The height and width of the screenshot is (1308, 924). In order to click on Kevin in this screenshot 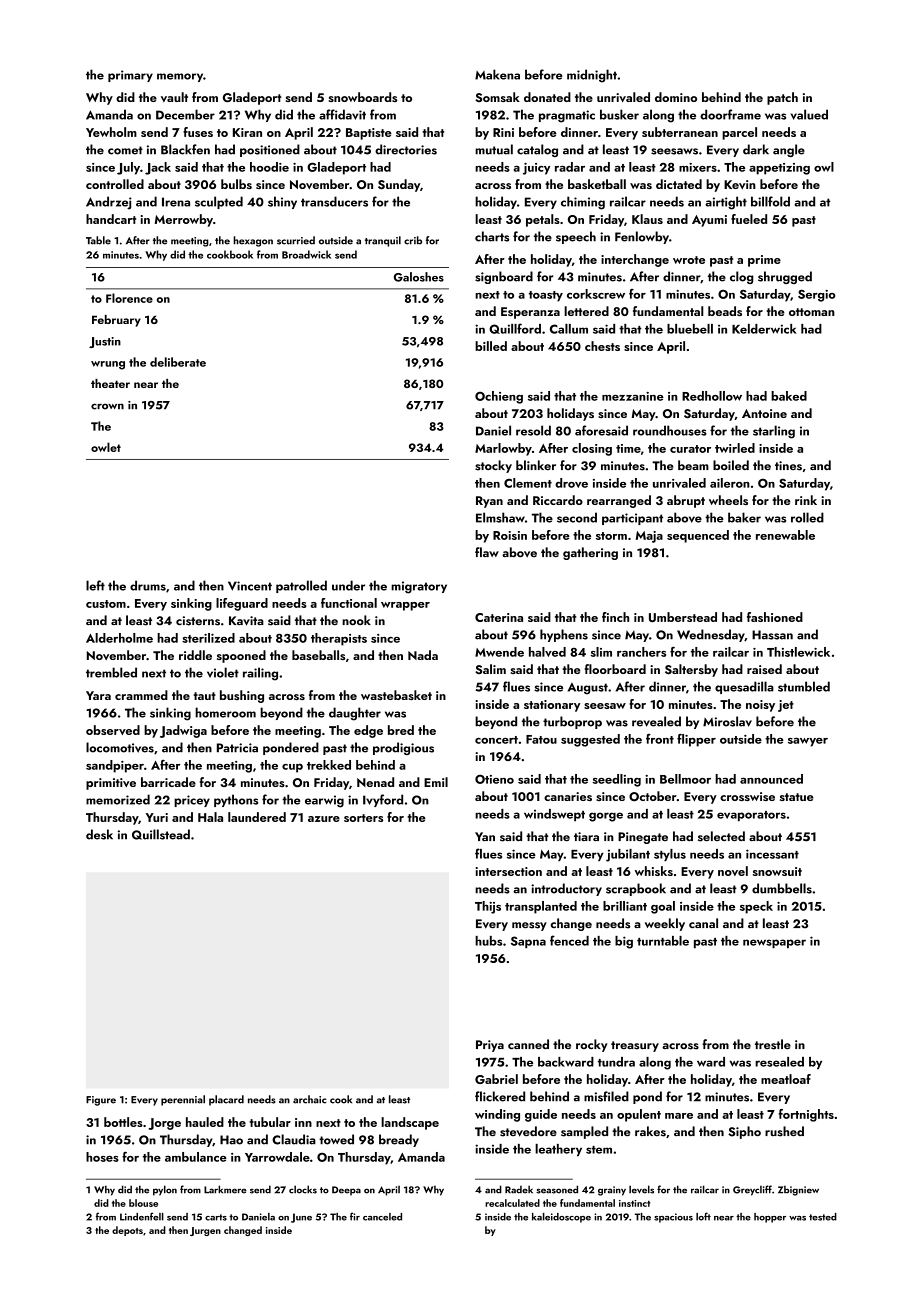, I will do `click(740, 184)`.
